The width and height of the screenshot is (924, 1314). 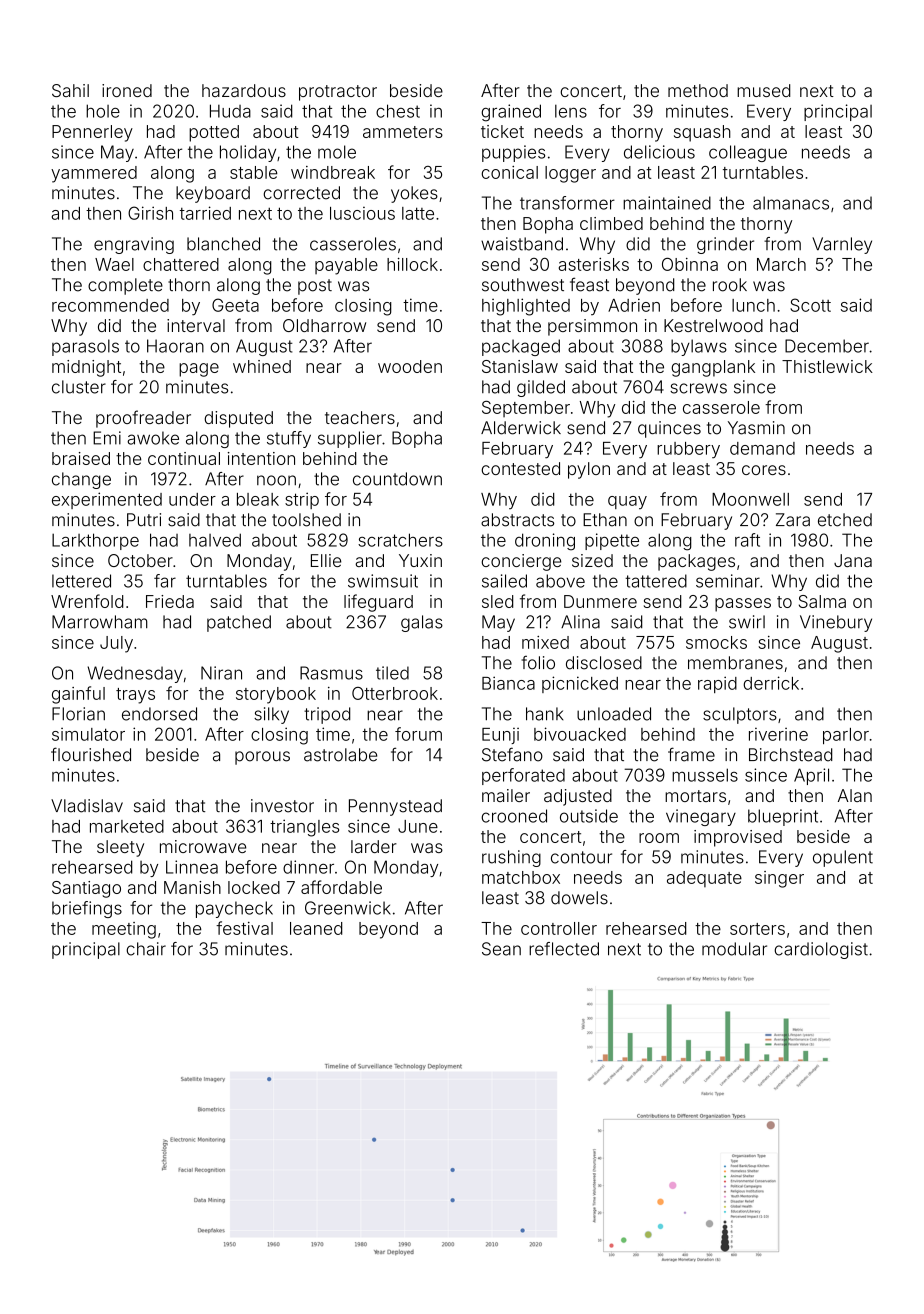 What do you see at coordinates (127, 90) in the screenshot?
I see `ironed` at bounding box center [127, 90].
